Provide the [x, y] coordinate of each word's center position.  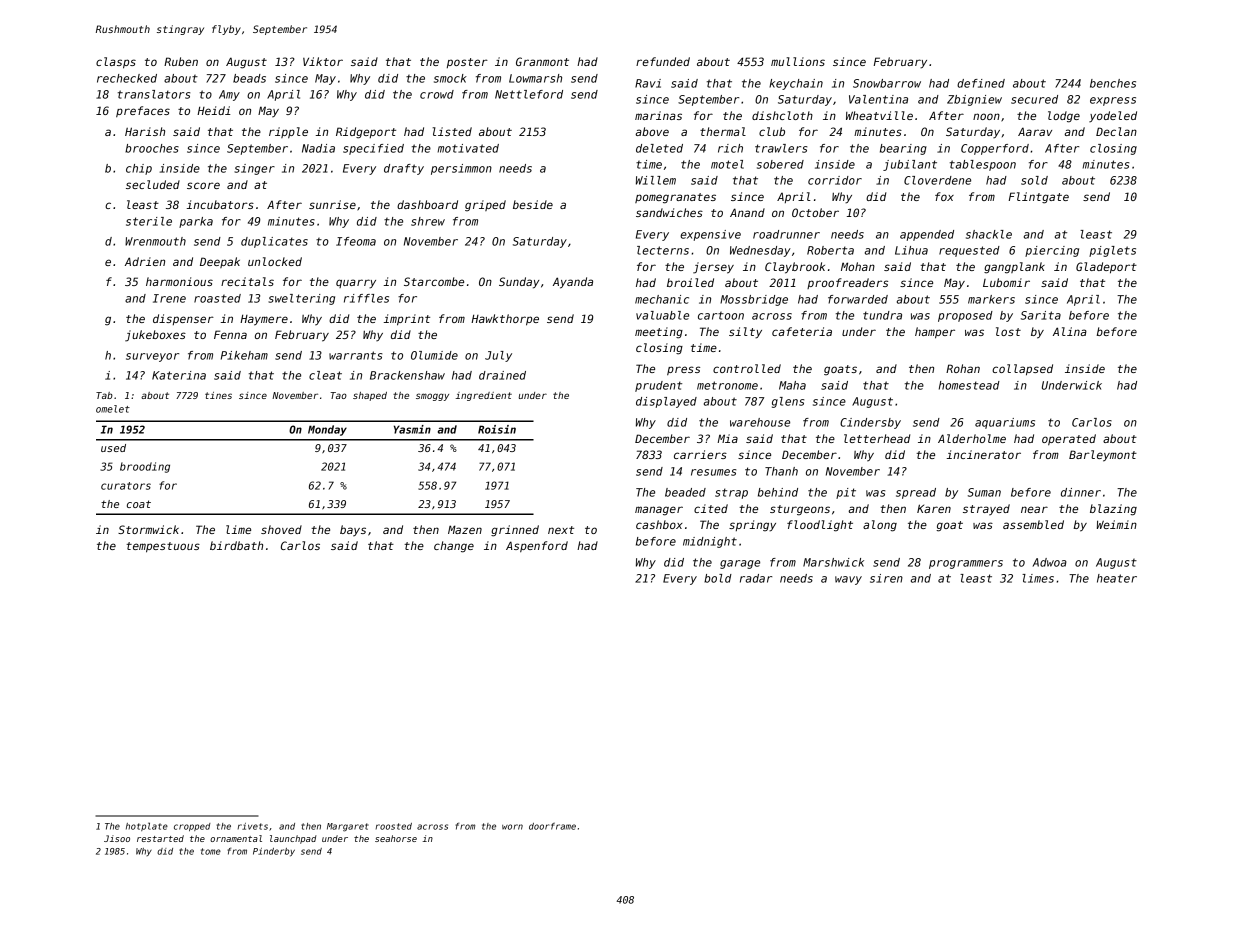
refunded [663, 61]
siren [886, 578]
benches [1113, 83]
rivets [253, 826]
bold [718, 578]
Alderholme [972, 438]
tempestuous [163, 547]
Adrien [145, 261]
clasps [116, 63]
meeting [659, 333]
